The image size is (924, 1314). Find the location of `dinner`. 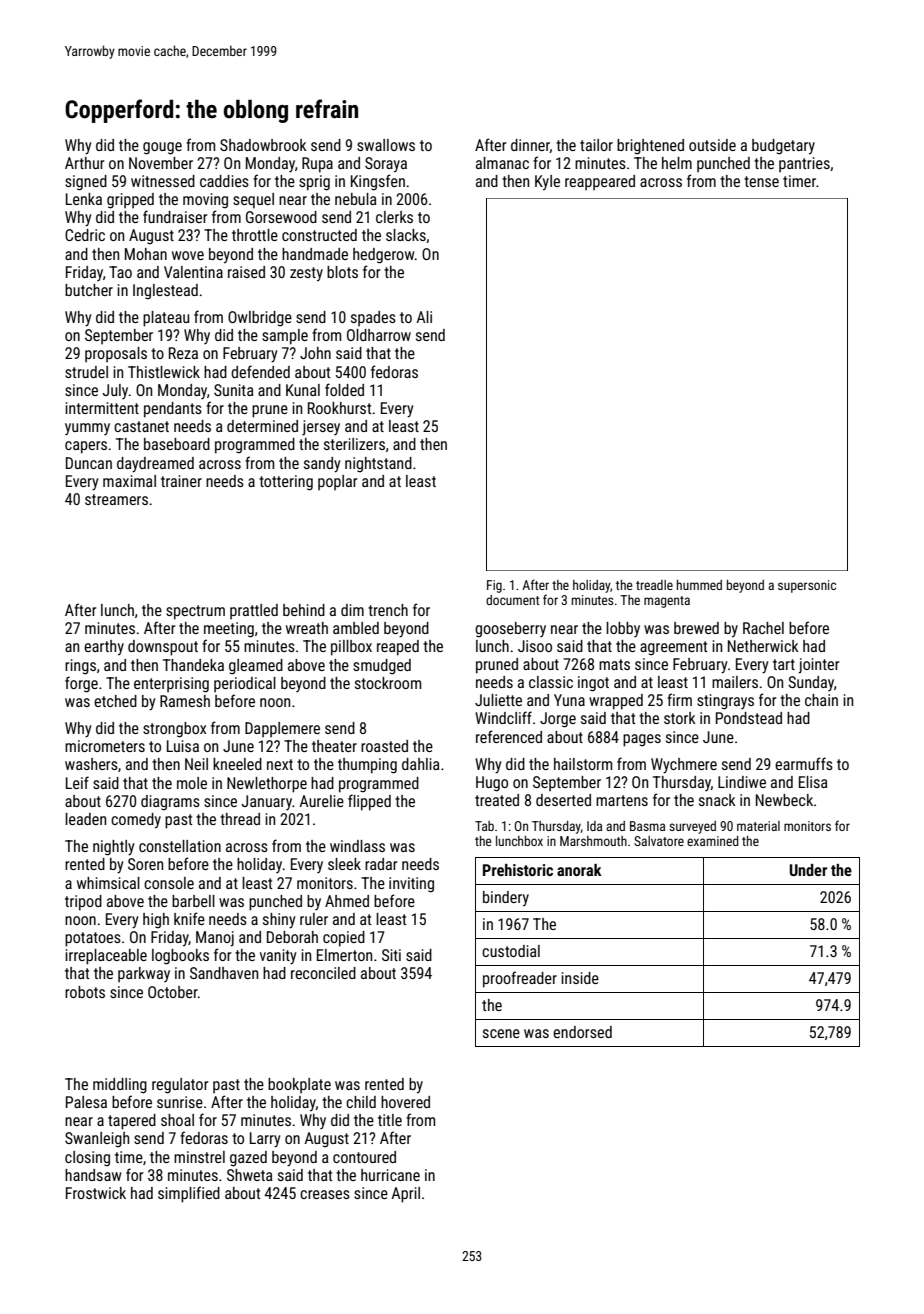

dinner is located at coordinates (530, 146).
